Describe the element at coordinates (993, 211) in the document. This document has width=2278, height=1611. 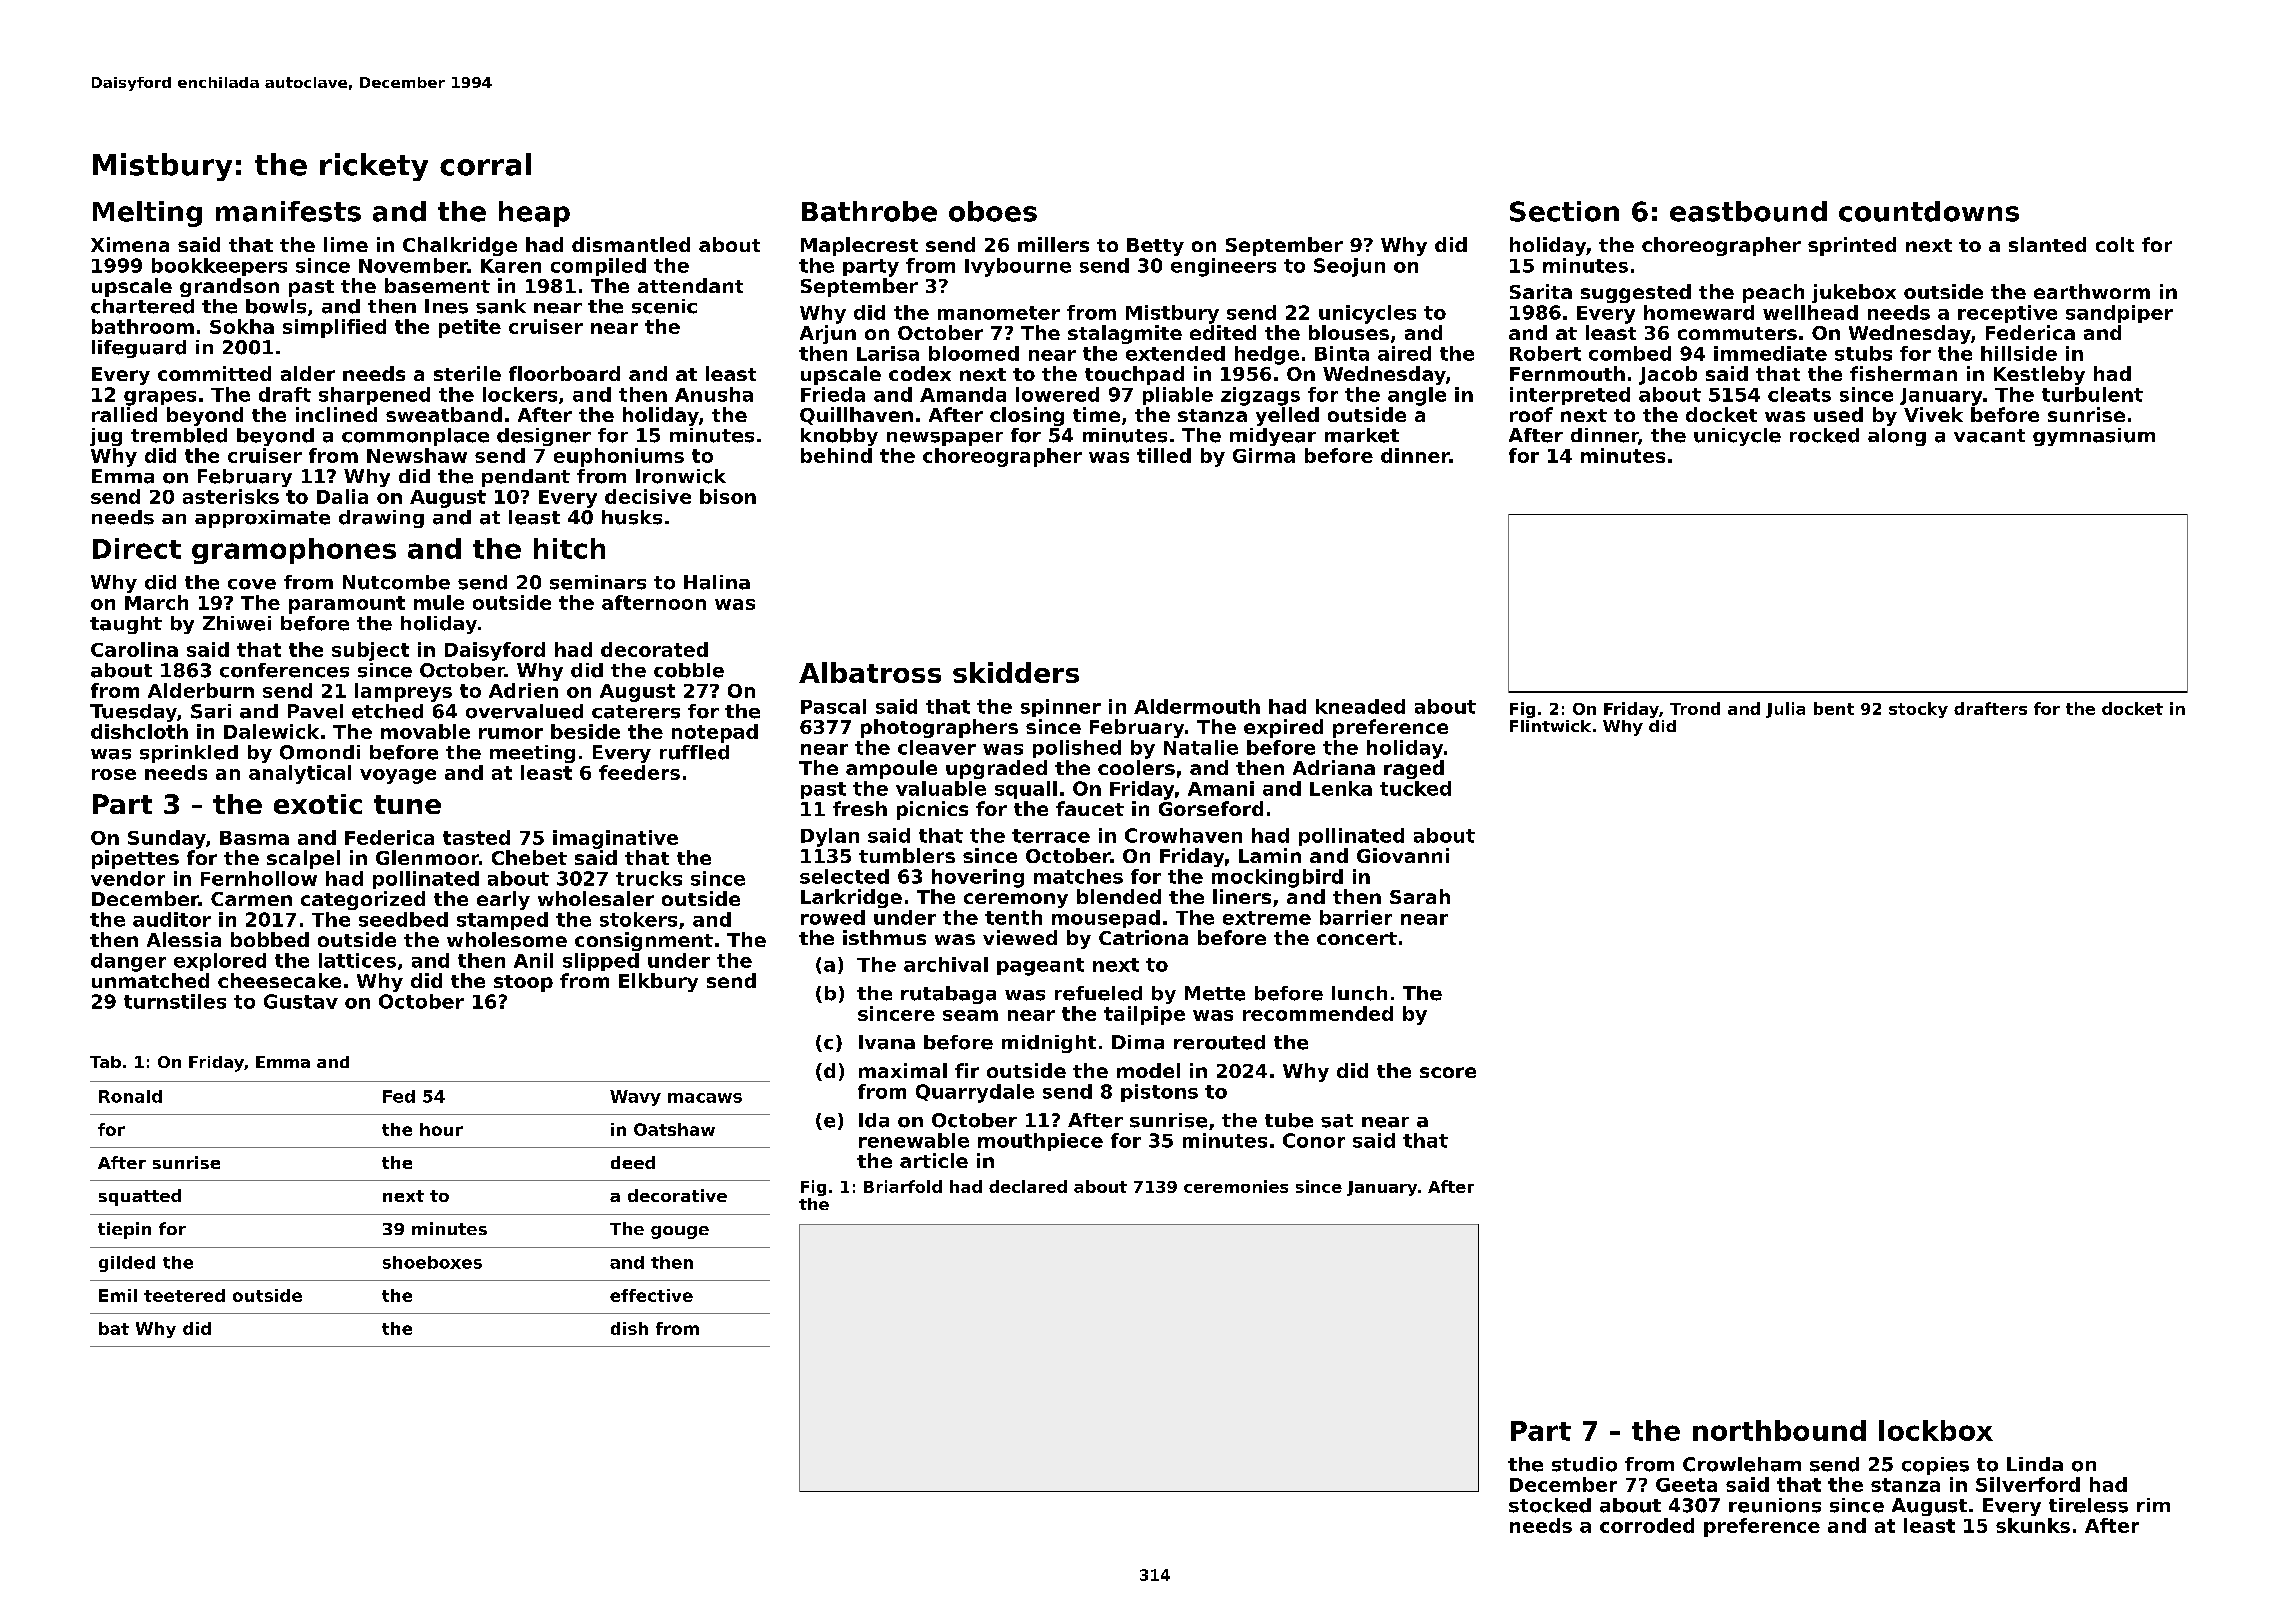
I see `oboes` at that location.
